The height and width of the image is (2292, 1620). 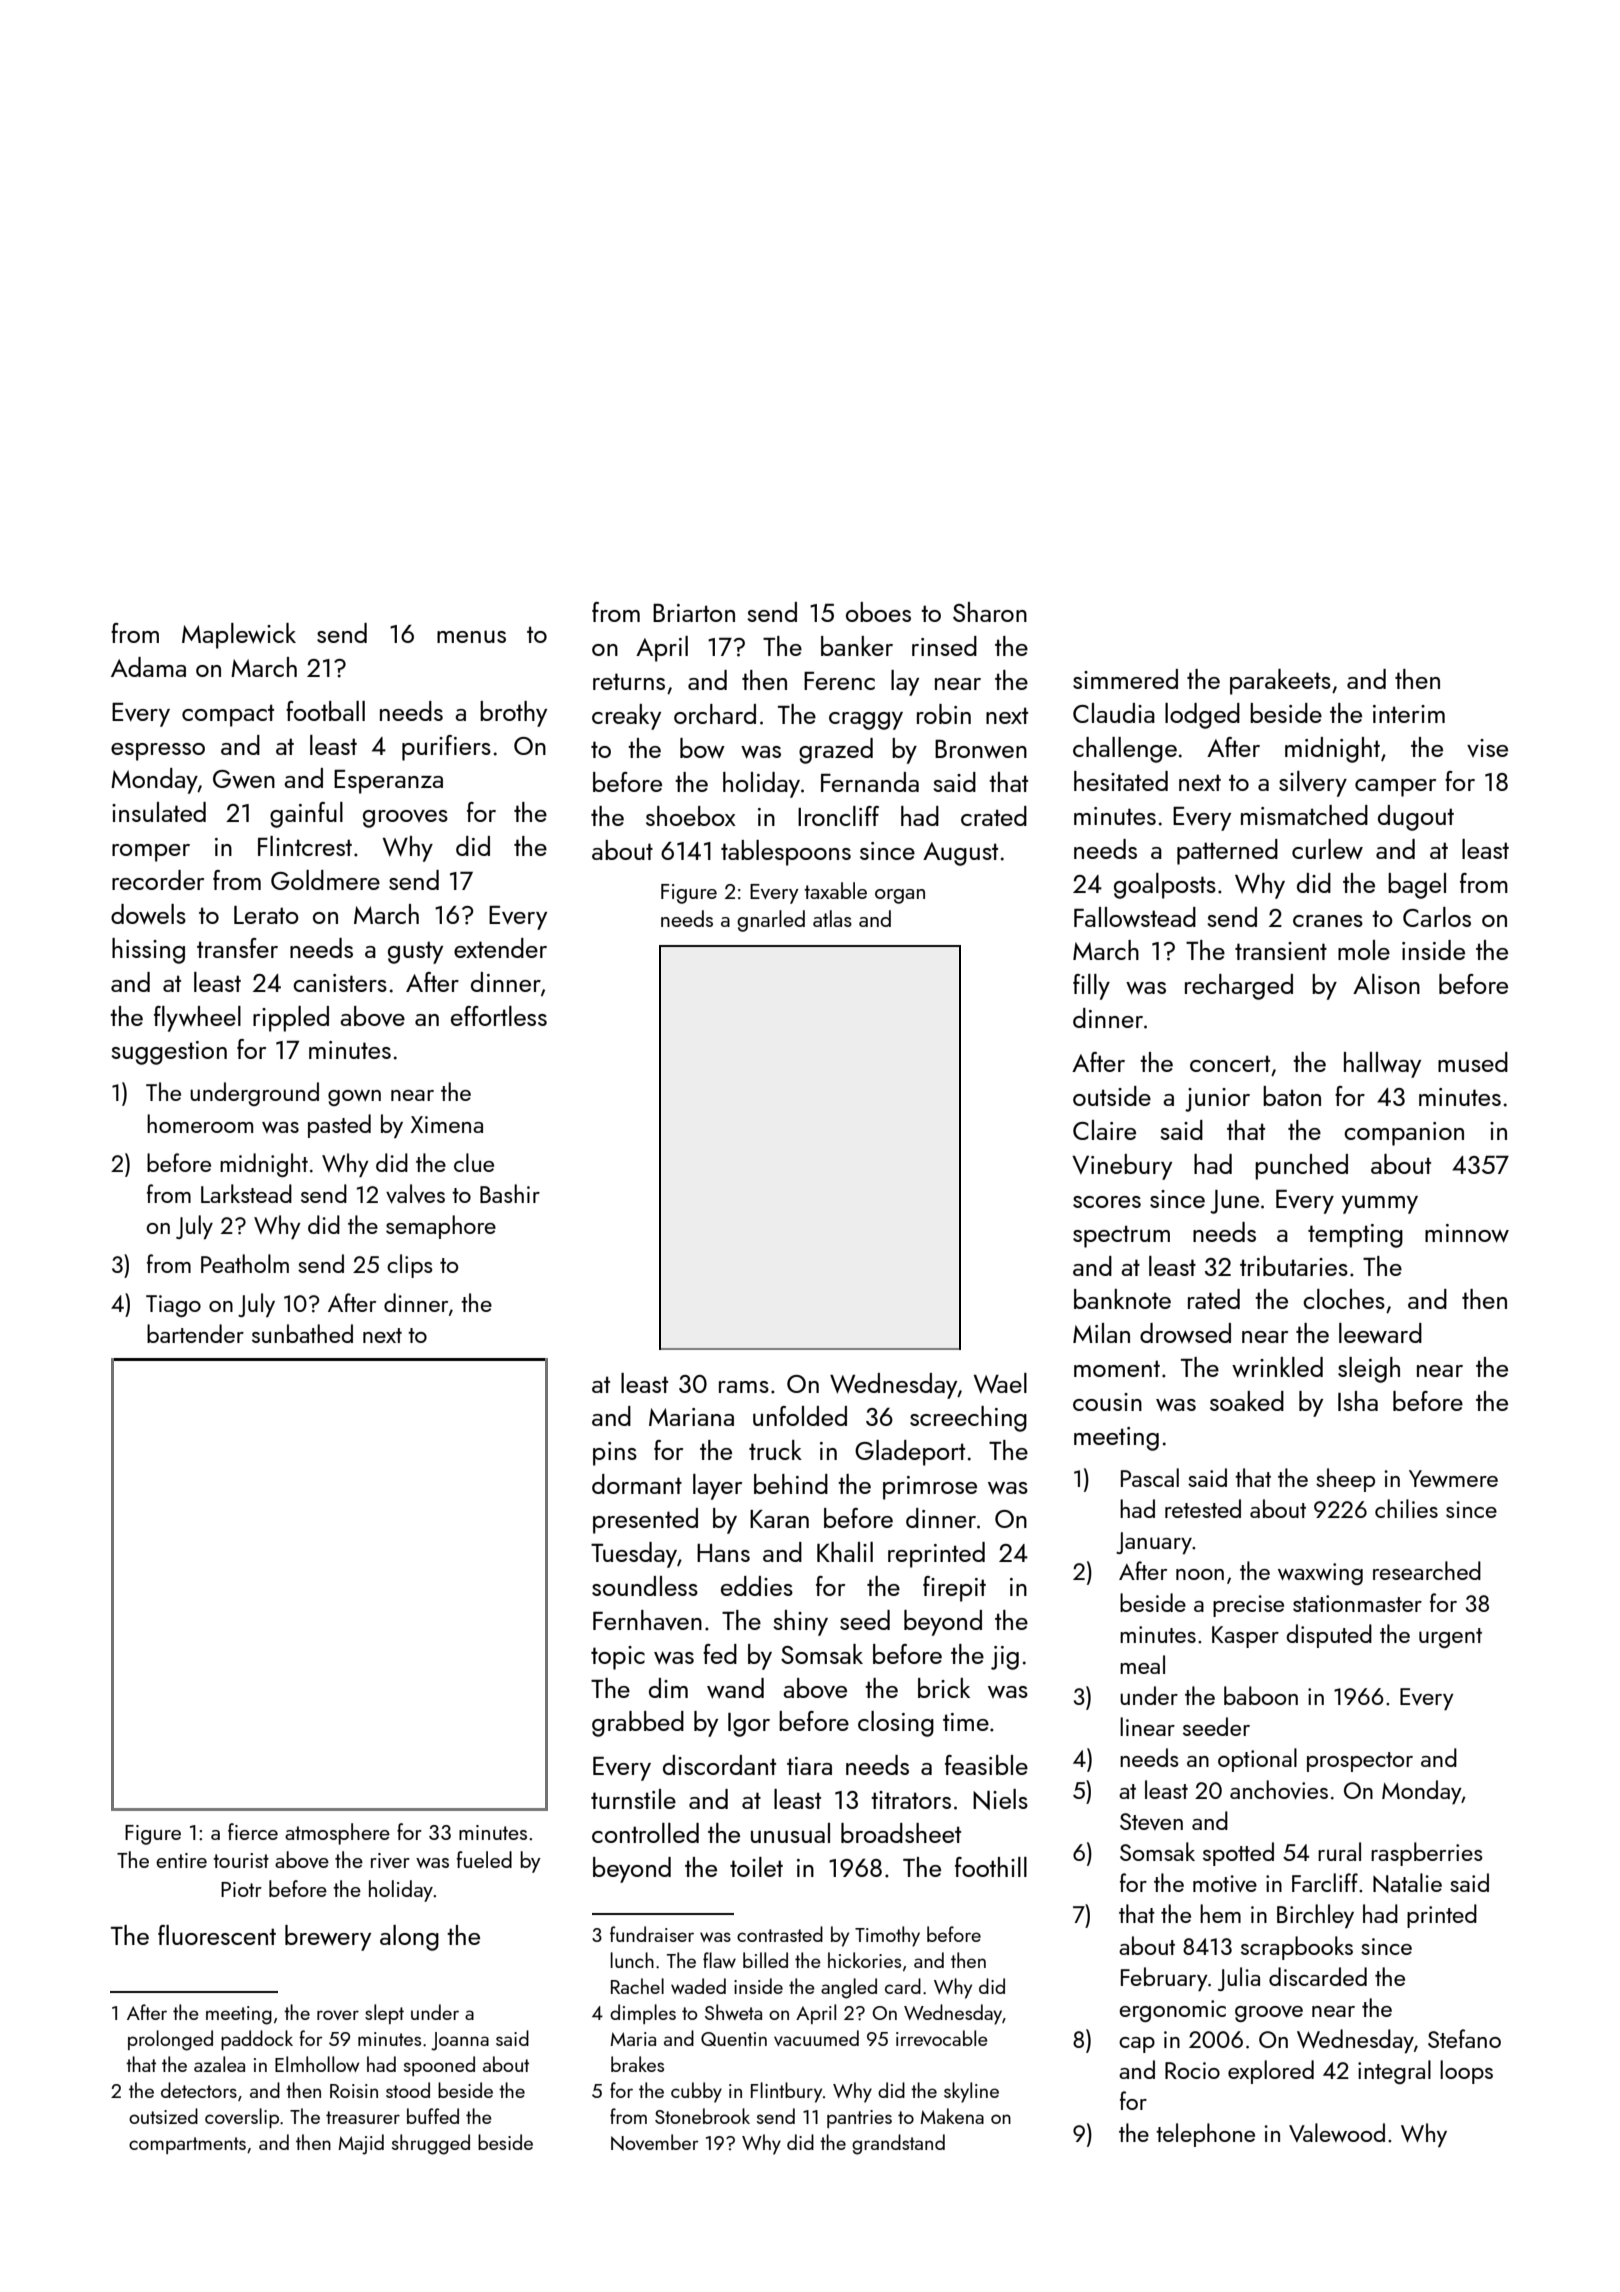 What do you see at coordinates (735, 1688) in the image?
I see `wand` at bounding box center [735, 1688].
